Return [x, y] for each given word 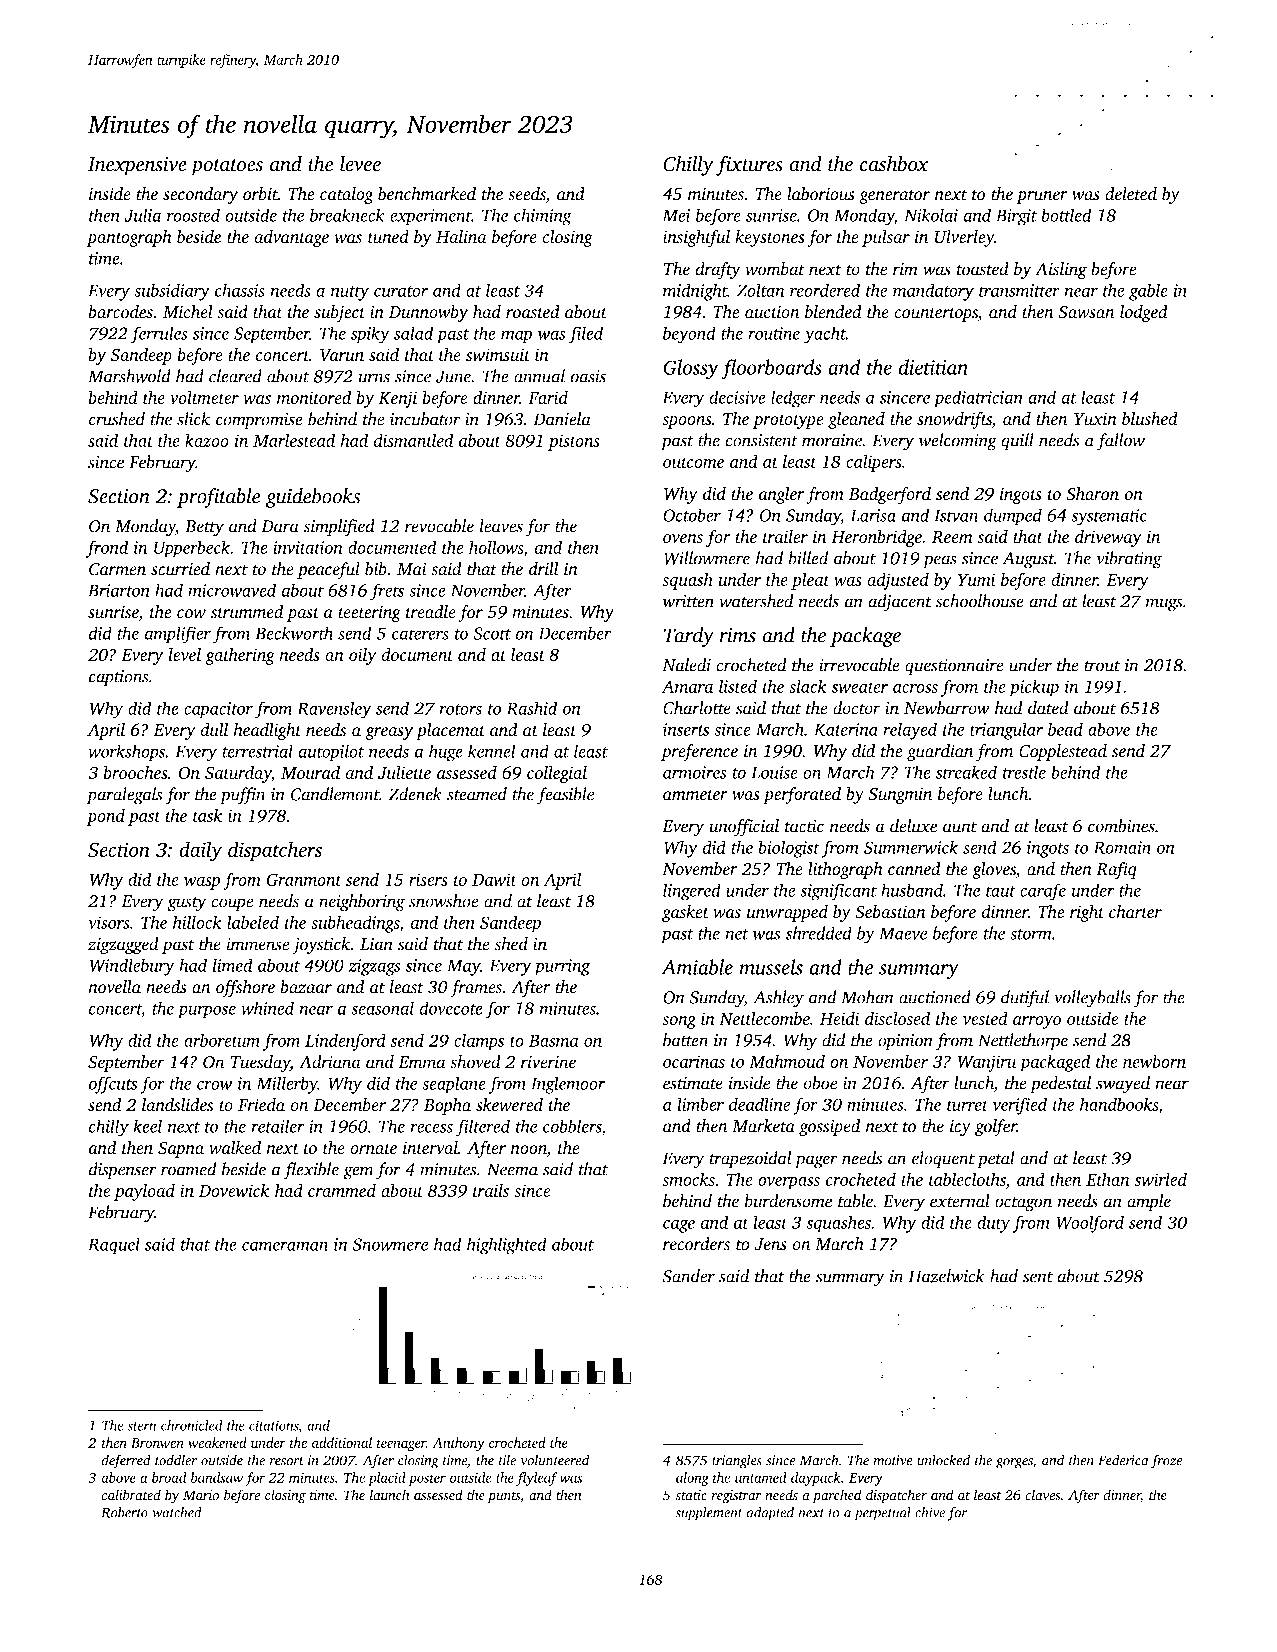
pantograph [129, 238]
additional [342, 1442]
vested [985, 1018]
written [688, 601]
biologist [789, 849]
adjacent [900, 603]
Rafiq [1116, 870]
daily [200, 851]
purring [562, 967]
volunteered [555, 1460]
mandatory [933, 292]
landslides [178, 1105]
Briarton [119, 590]
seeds [527, 195]
